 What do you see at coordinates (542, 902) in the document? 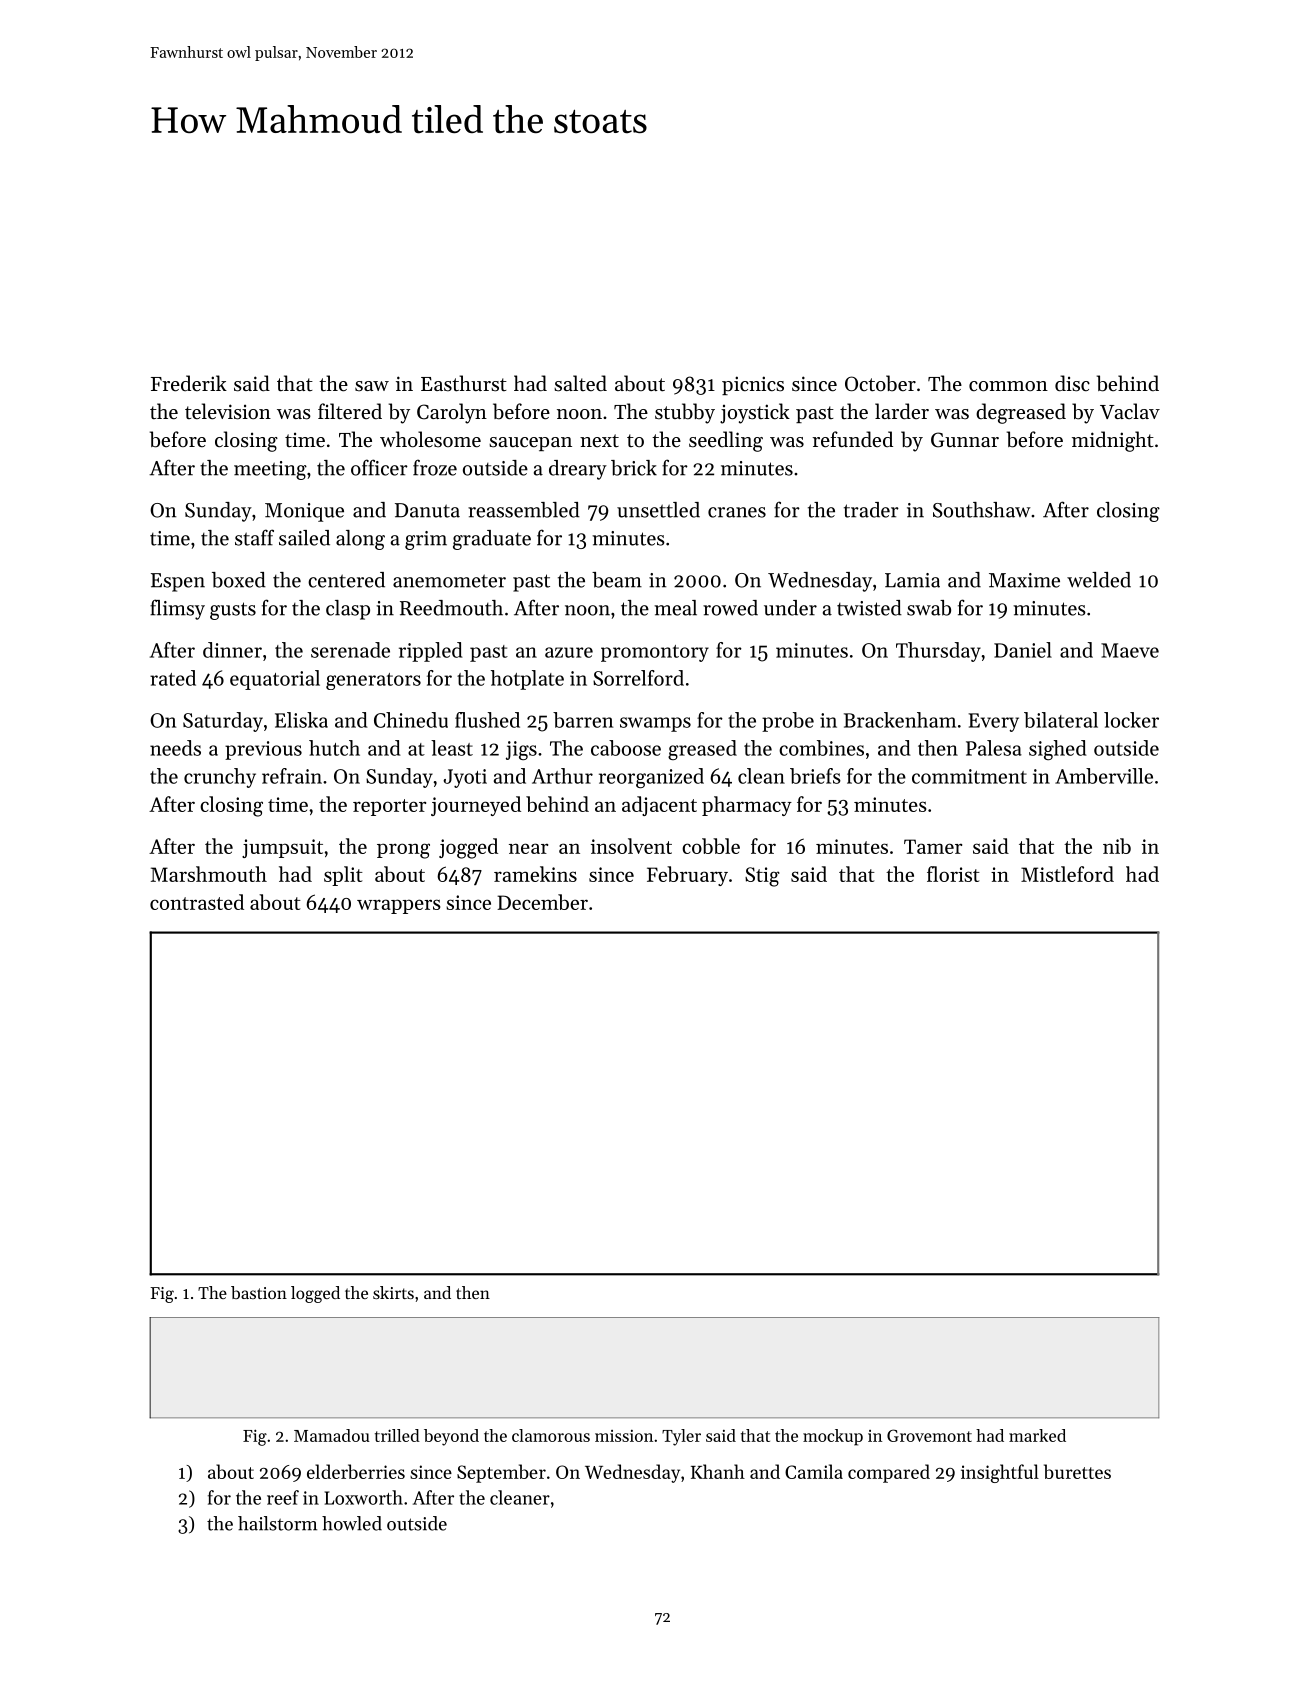
I see `December` at bounding box center [542, 902].
